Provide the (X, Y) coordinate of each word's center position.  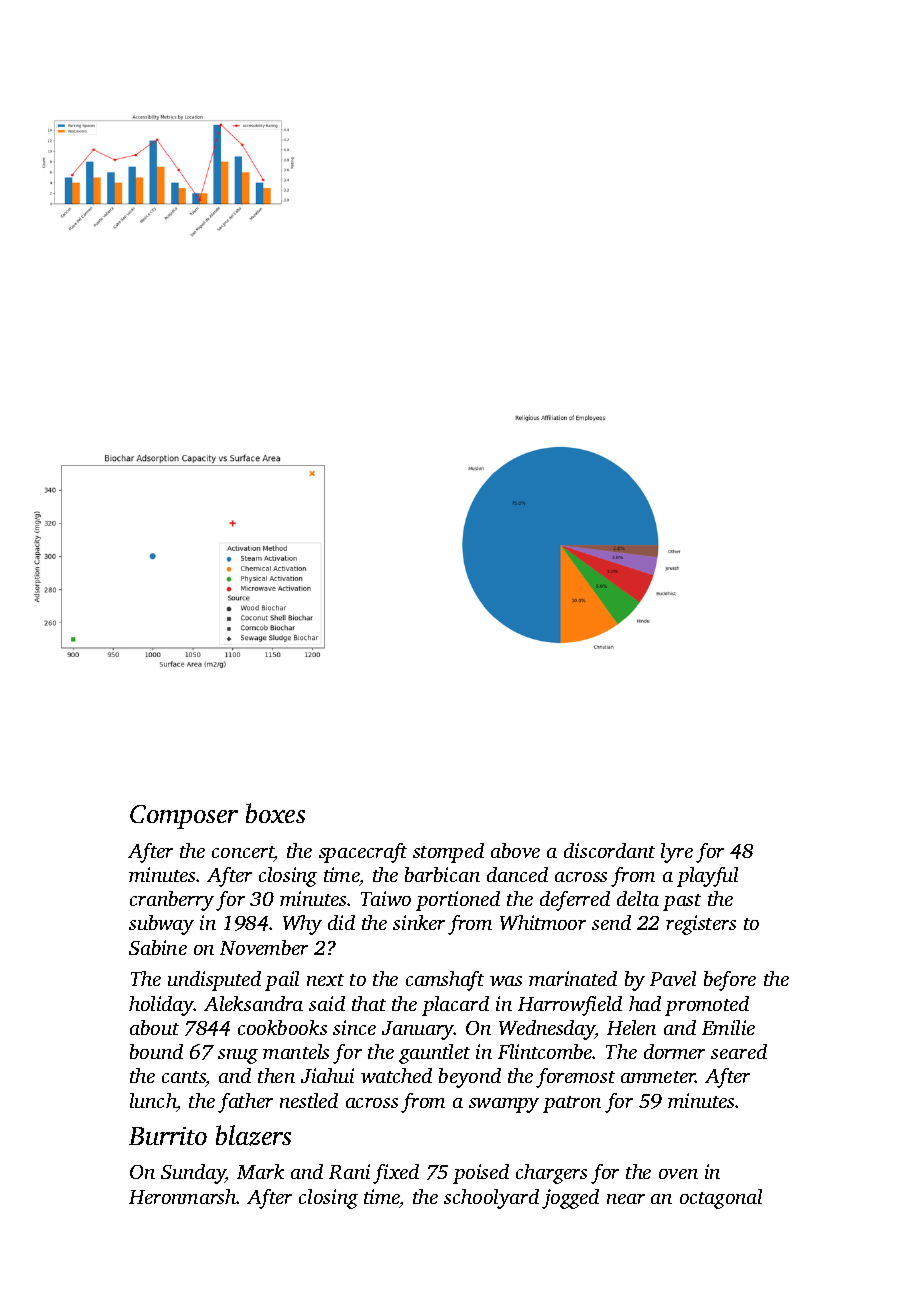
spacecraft (363, 853)
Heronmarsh (183, 1196)
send (611, 922)
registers (701, 925)
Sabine (158, 947)
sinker (419, 922)
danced (517, 874)
